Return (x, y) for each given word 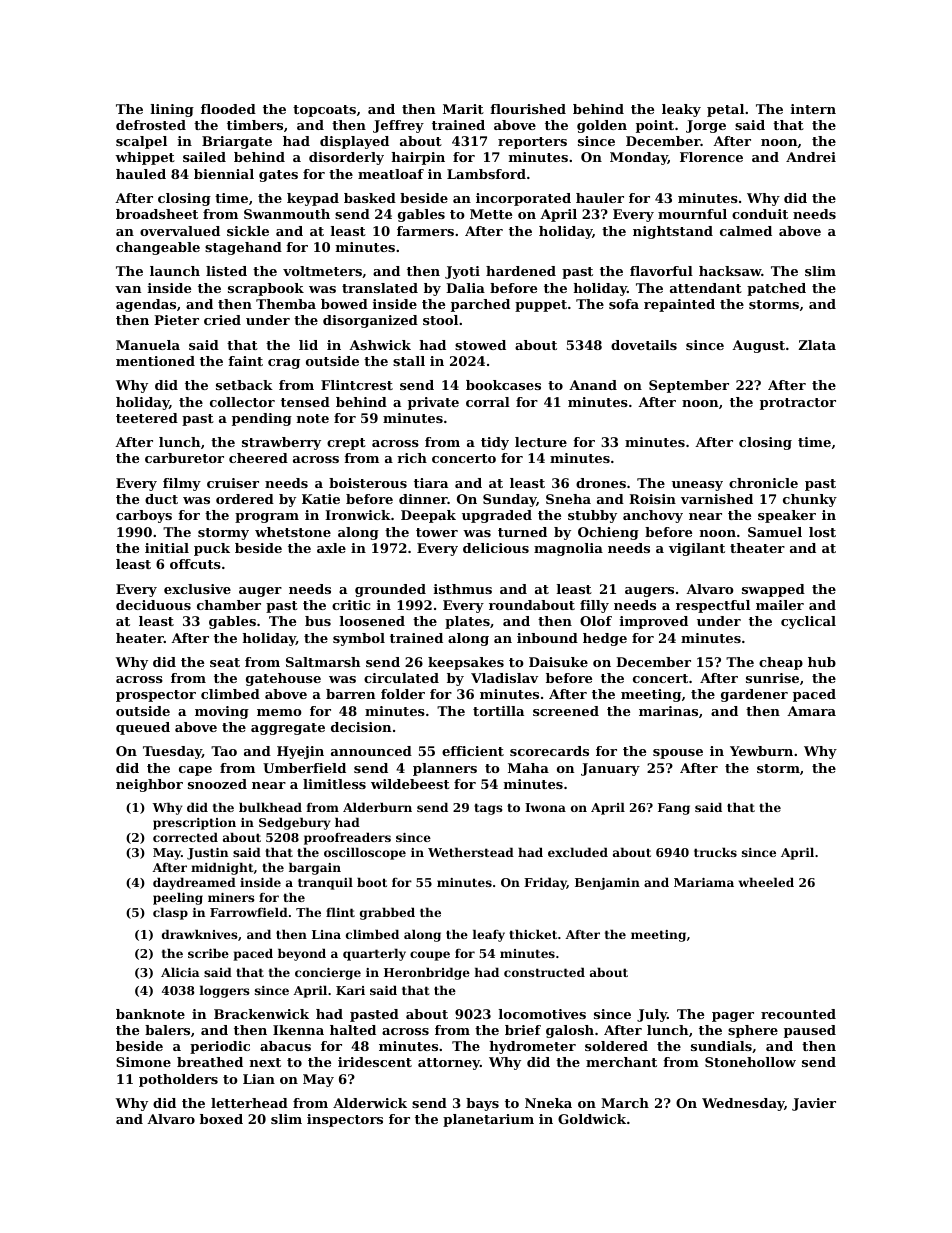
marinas (668, 711)
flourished (528, 109)
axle (331, 548)
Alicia (180, 972)
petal (725, 110)
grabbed (387, 913)
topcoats (324, 111)
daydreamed (194, 883)
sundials (721, 1046)
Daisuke (558, 662)
